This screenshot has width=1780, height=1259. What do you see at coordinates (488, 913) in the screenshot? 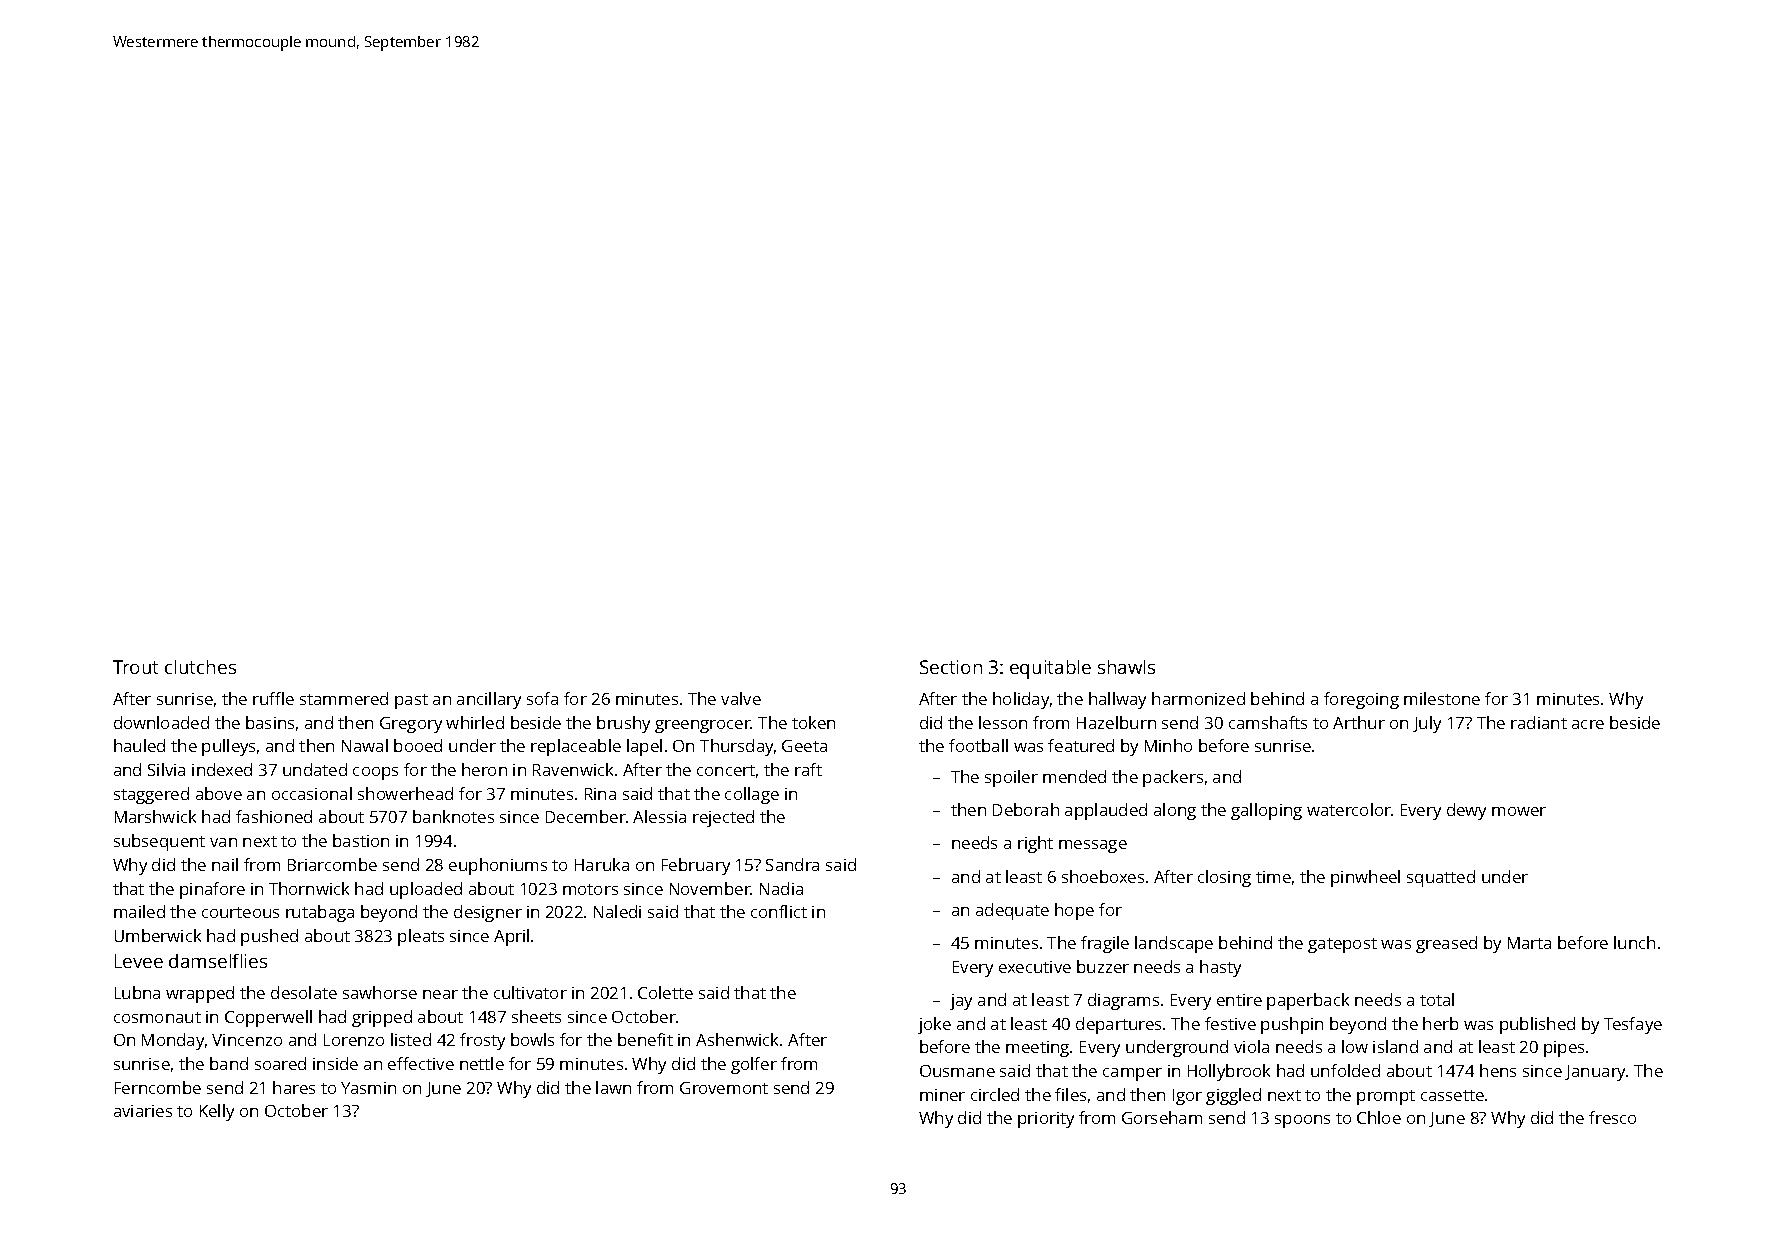
I see `designer` at bounding box center [488, 913].
